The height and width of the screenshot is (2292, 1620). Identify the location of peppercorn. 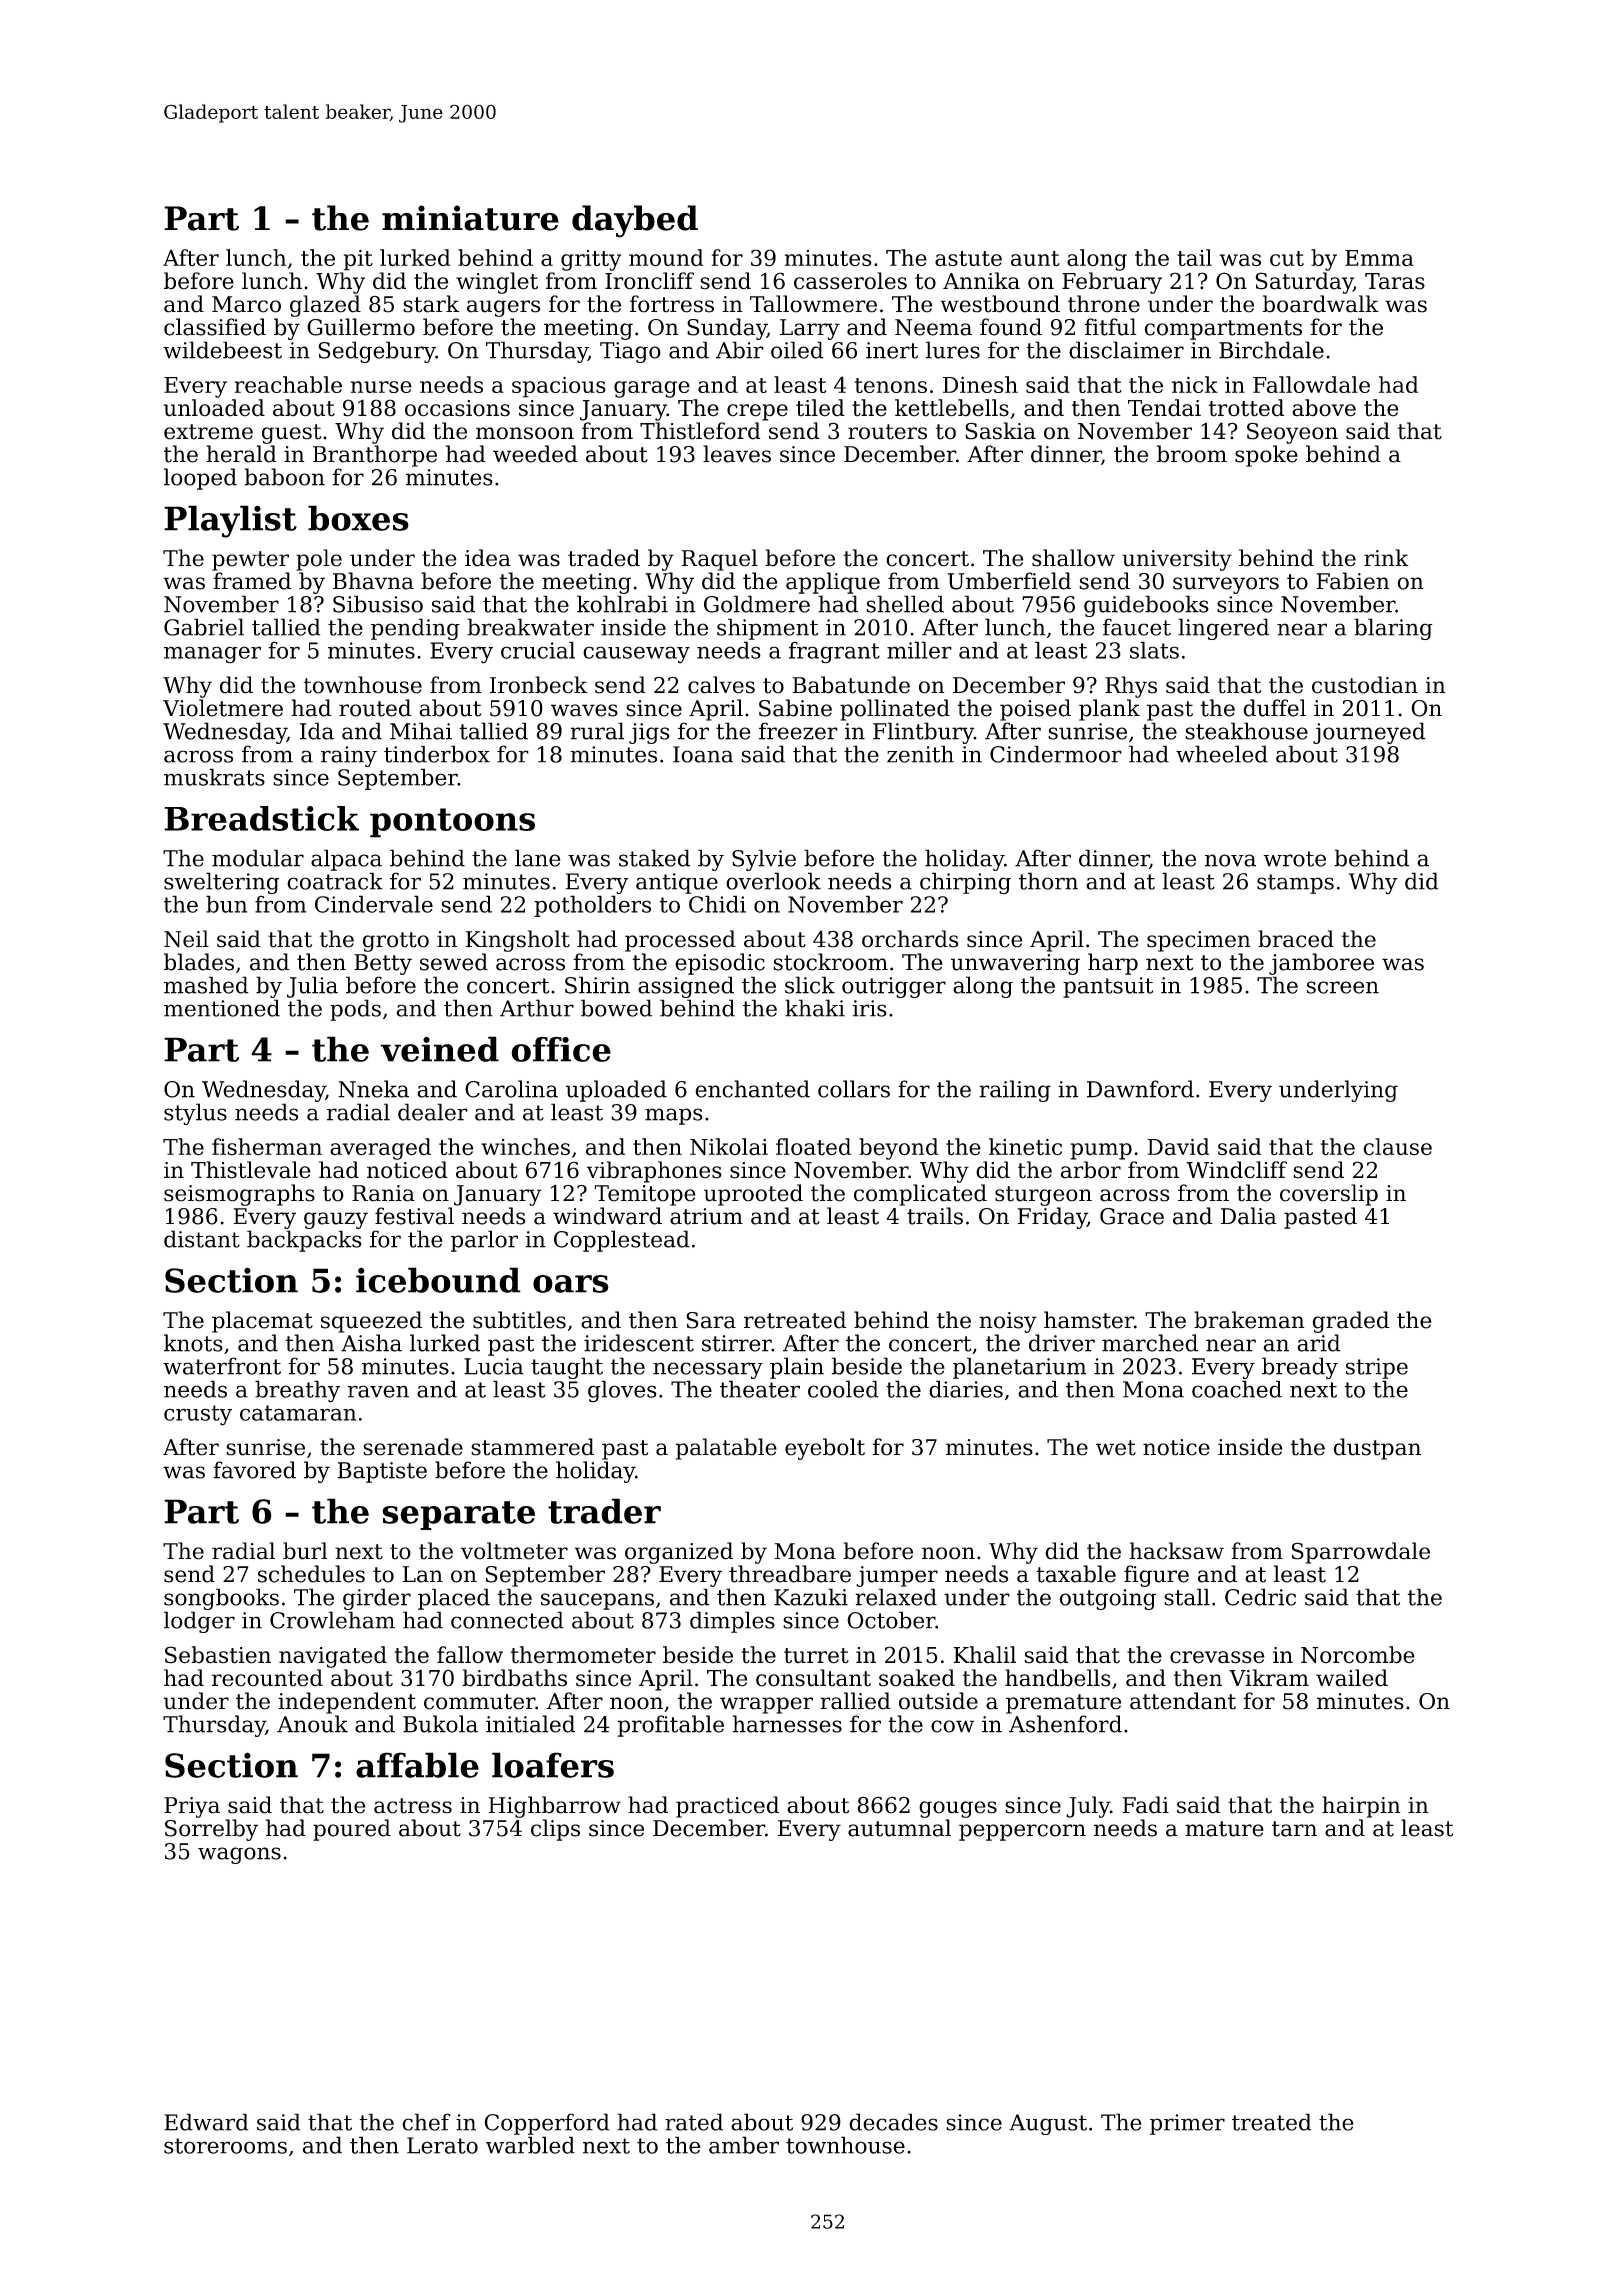
(1022, 1832).
